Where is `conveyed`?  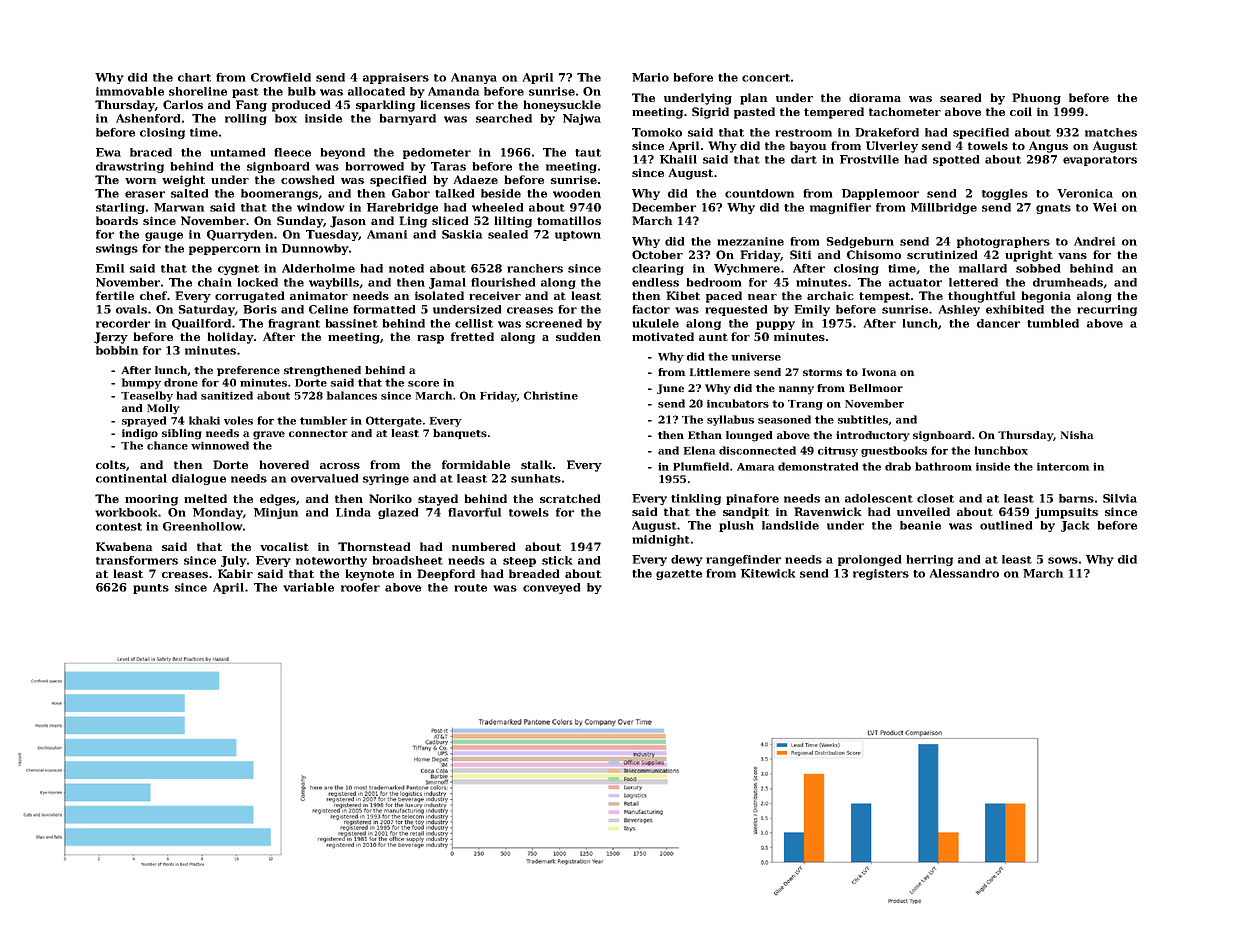 conveyed is located at coordinates (551, 588).
